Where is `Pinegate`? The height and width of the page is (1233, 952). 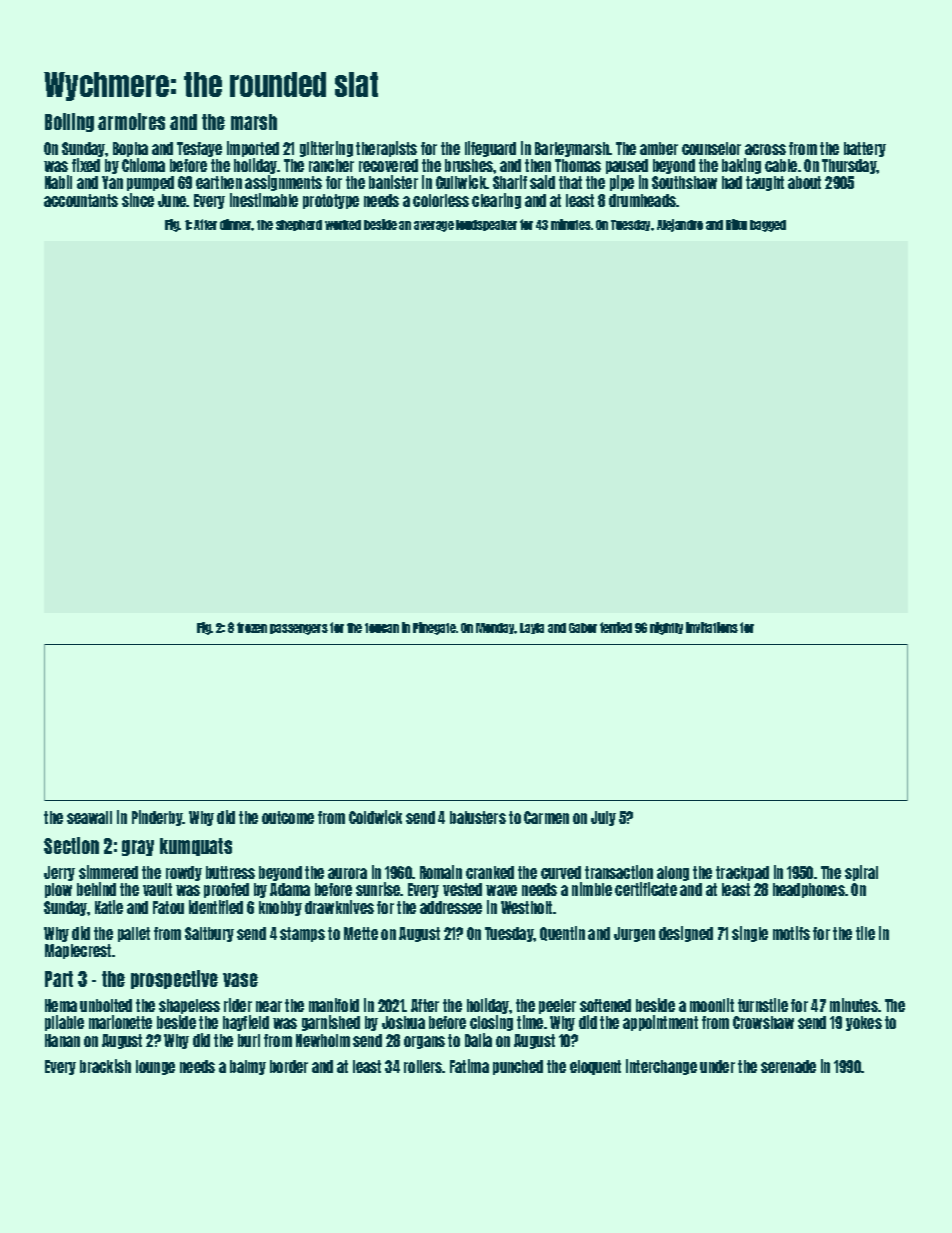 Pinegate is located at coordinates (434, 628).
